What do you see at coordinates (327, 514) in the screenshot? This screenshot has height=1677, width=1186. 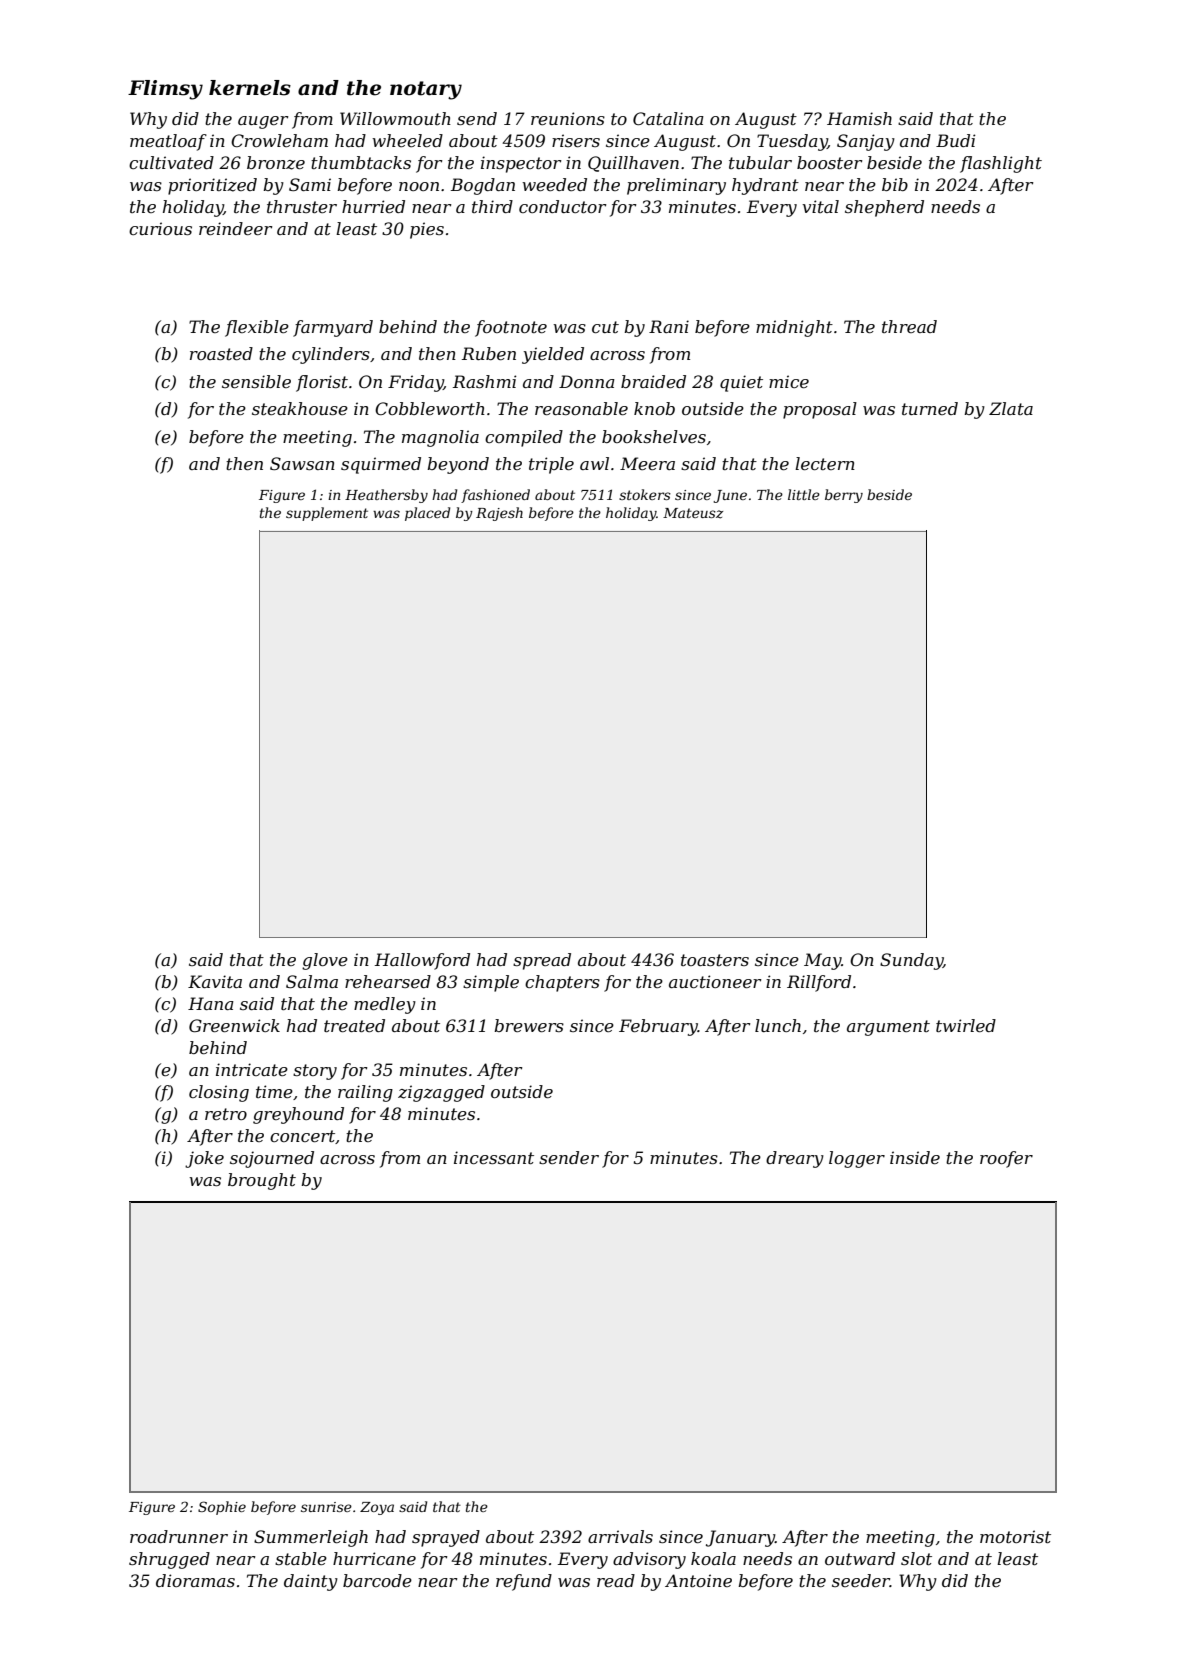 I see `supplement` at bounding box center [327, 514].
